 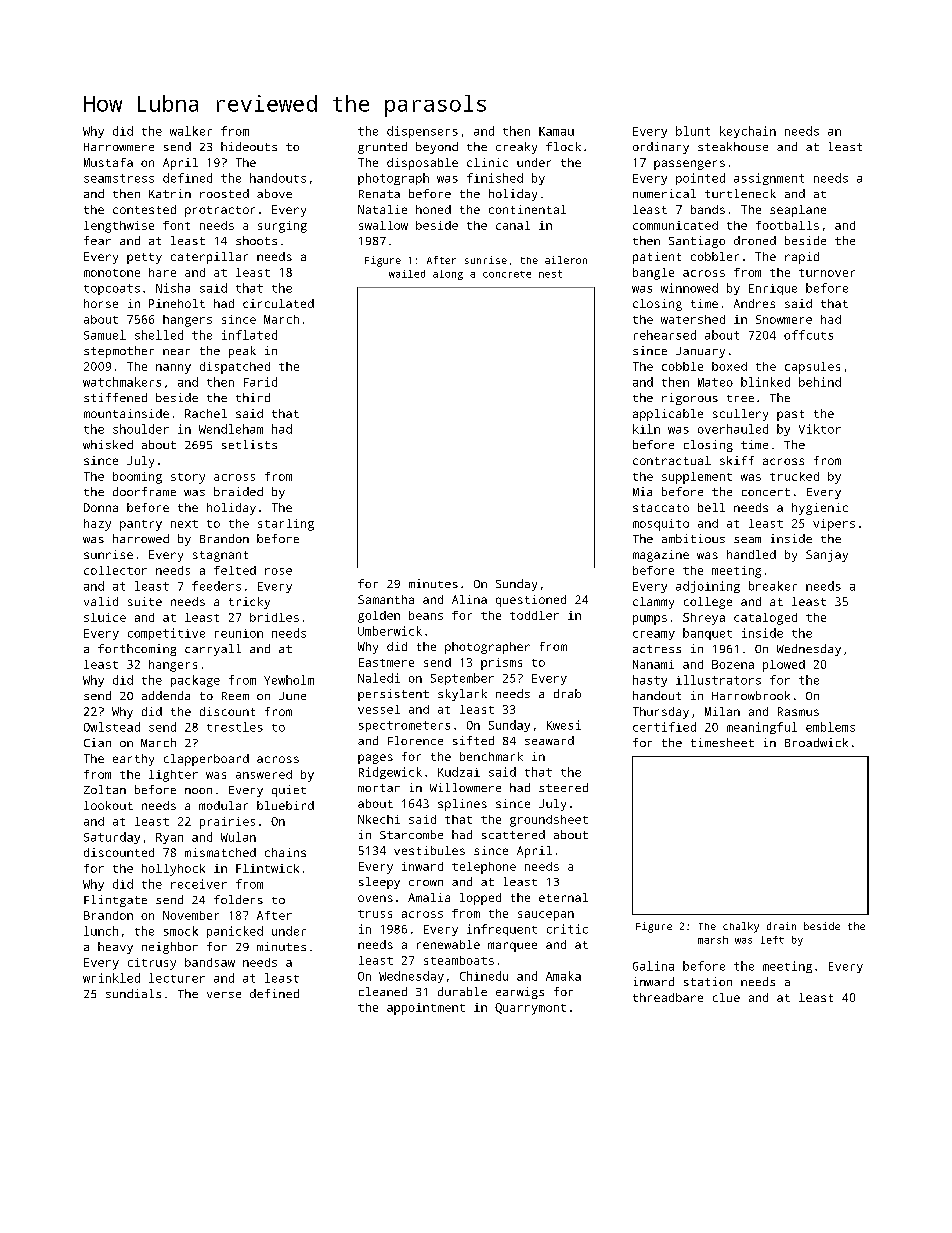 I want to click on blunt, so click(x=693, y=131).
